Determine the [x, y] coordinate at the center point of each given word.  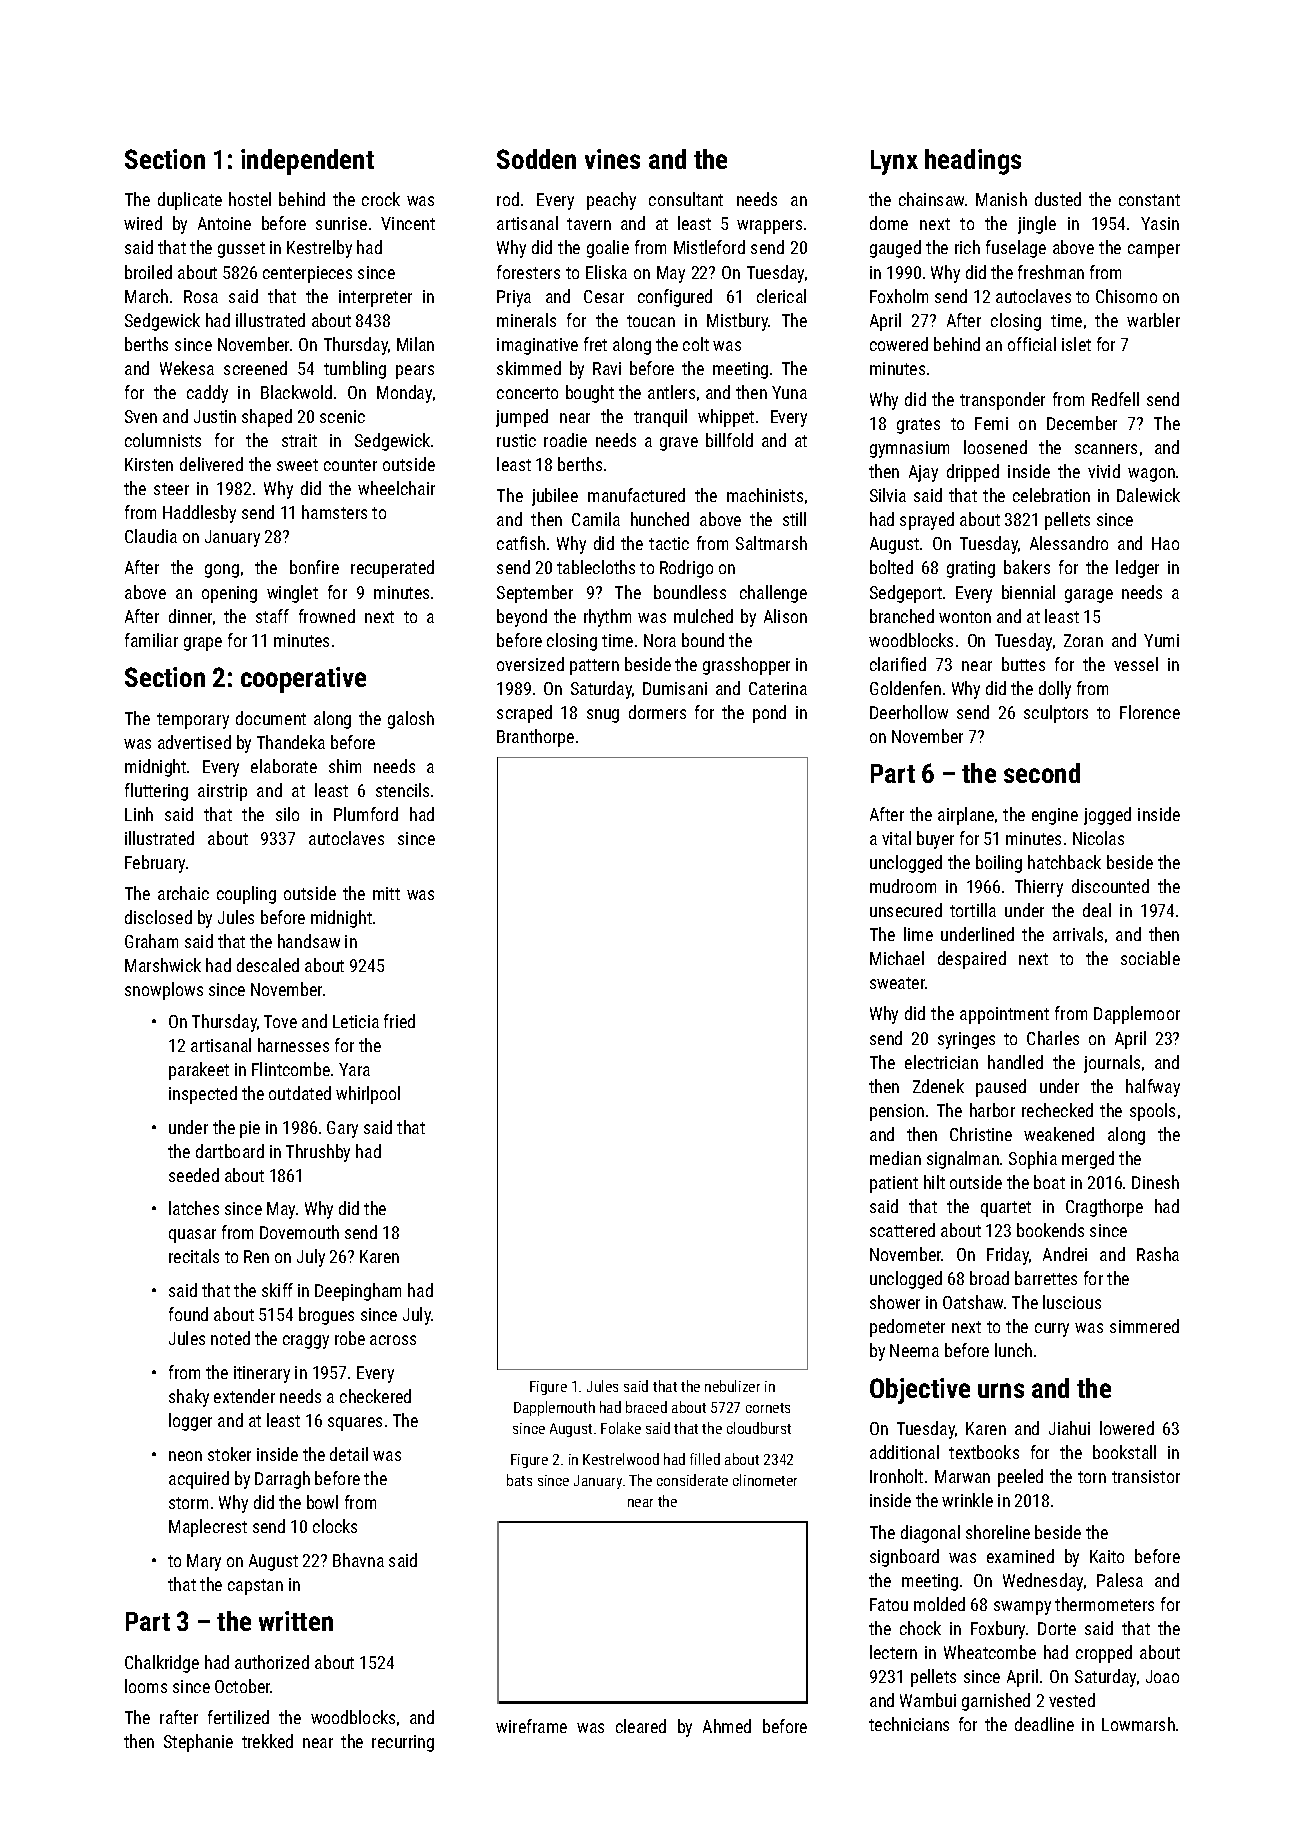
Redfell [1115, 399]
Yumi [1161, 640]
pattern [594, 667]
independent [307, 162]
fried [399, 1021]
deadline [1044, 1724]
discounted [1110, 886]
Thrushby [318, 1153]
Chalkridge [162, 1664]
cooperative [303, 680]
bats [519, 1480]
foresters [528, 272]
